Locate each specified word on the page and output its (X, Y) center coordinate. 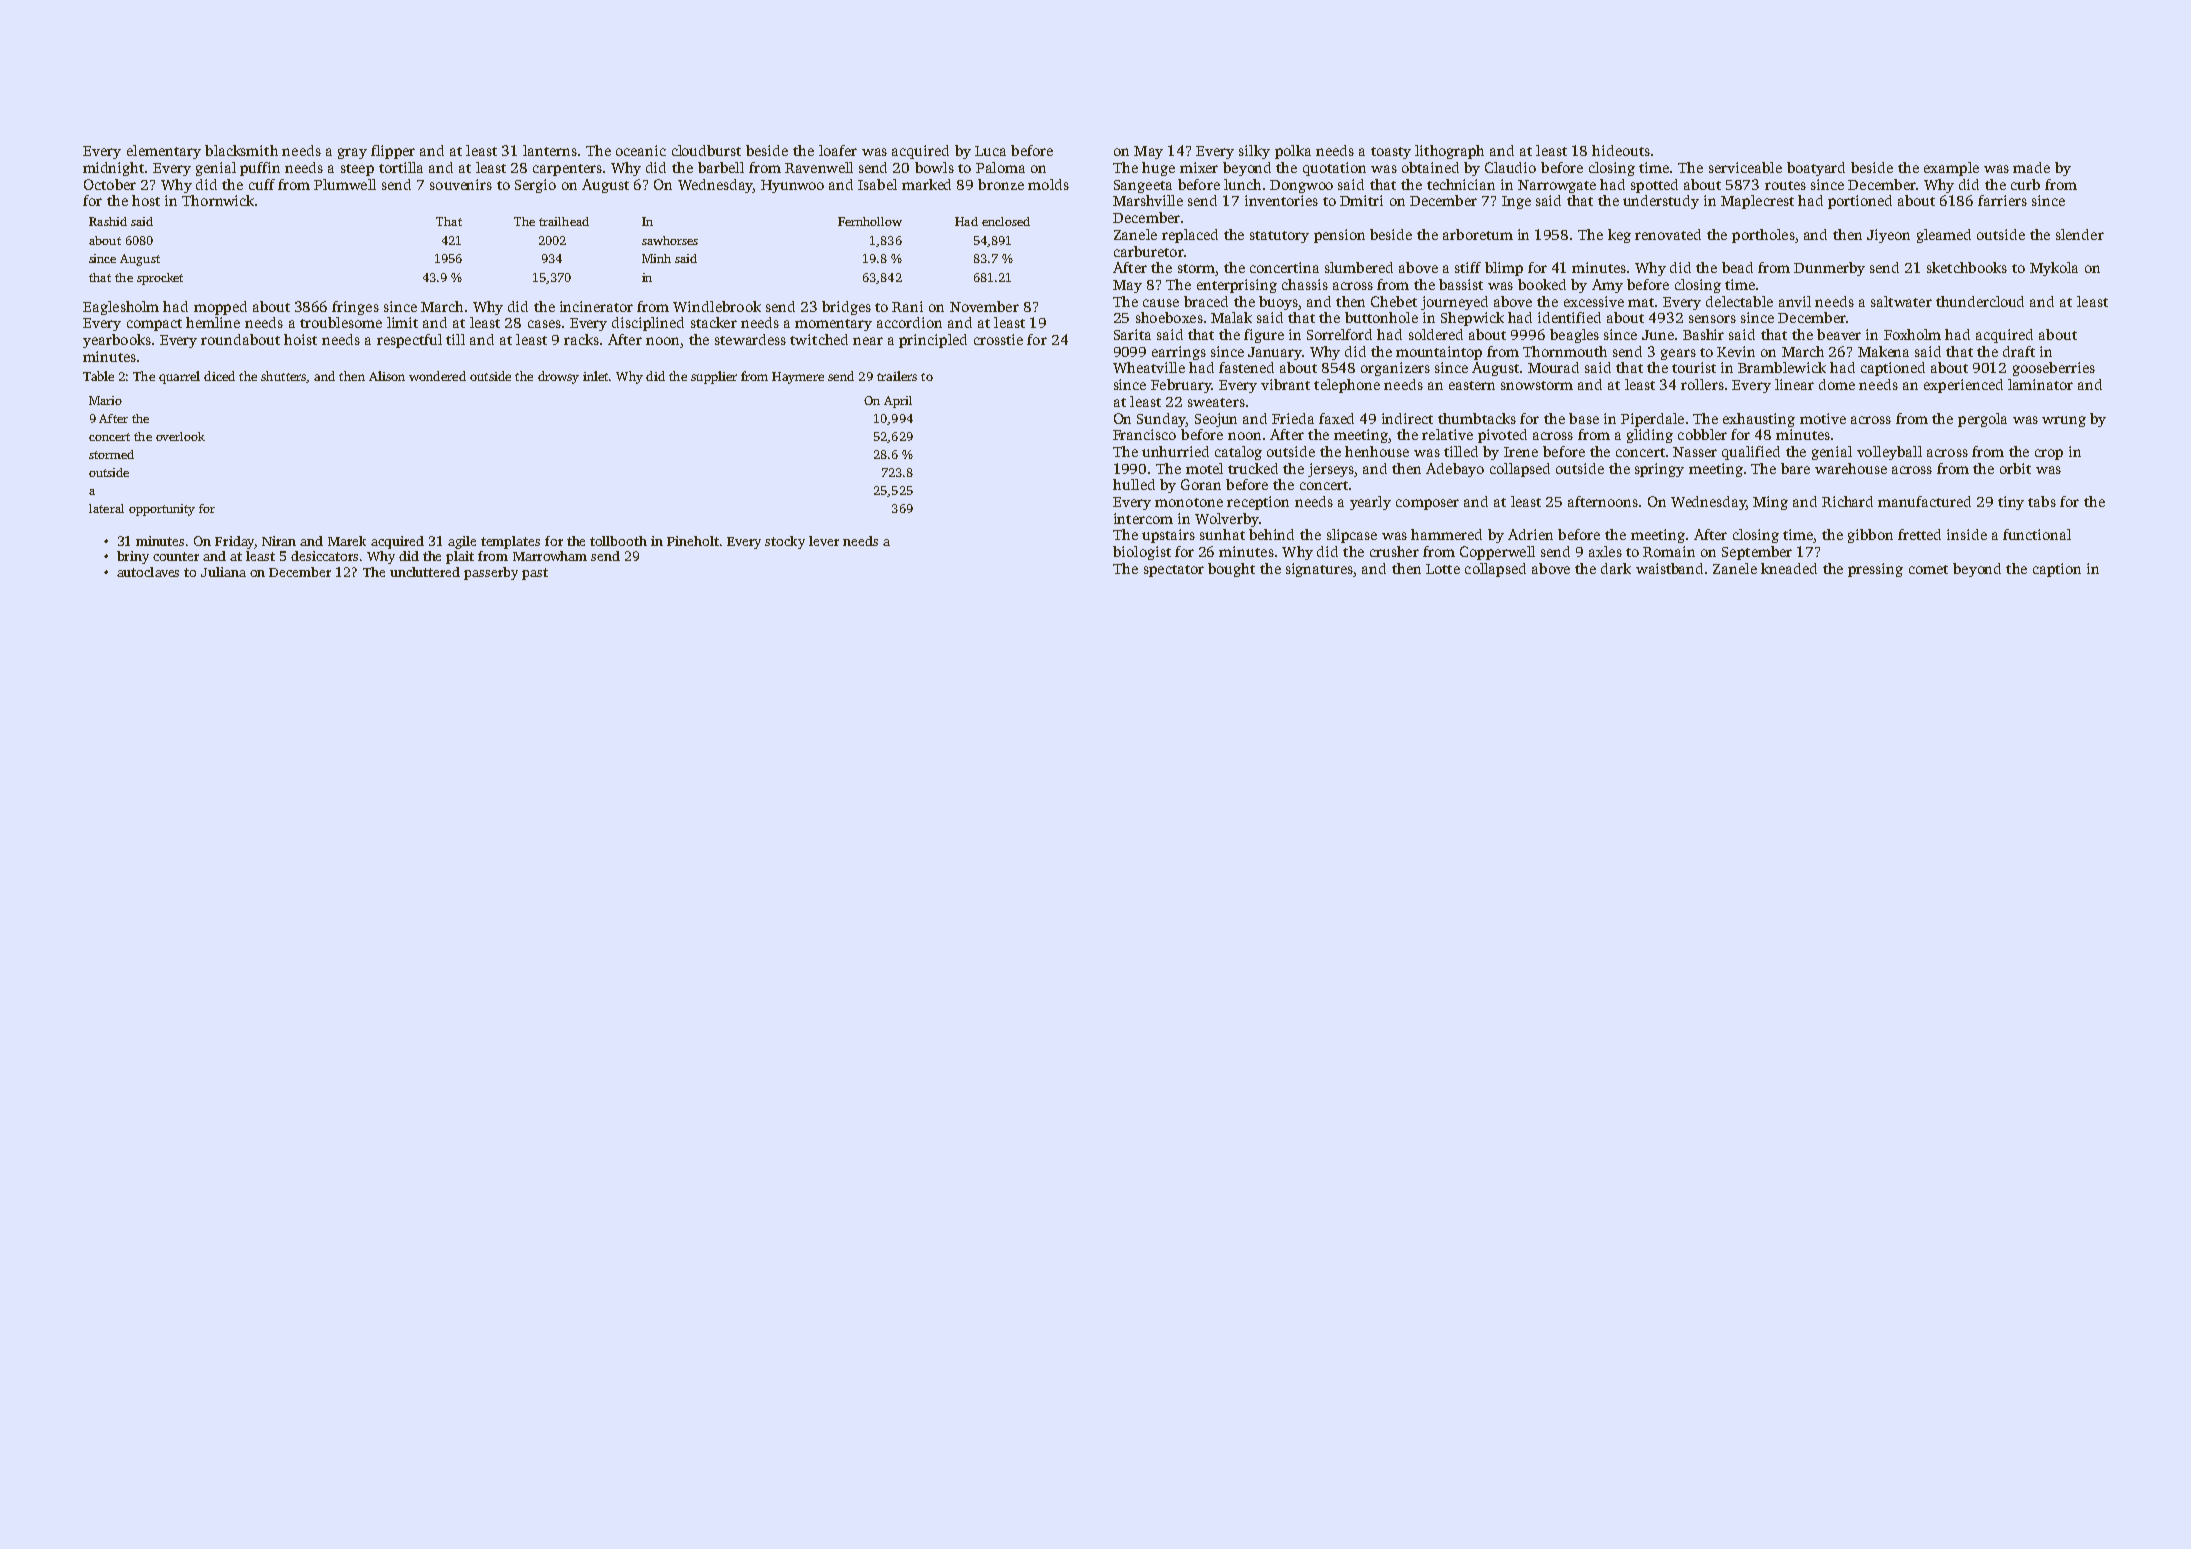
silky (1254, 152)
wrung (2064, 421)
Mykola (2054, 269)
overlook (180, 436)
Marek (347, 541)
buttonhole (1381, 317)
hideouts (1621, 150)
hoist (300, 339)
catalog (1238, 453)
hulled (1134, 484)
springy (1659, 470)
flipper (393, 152)
